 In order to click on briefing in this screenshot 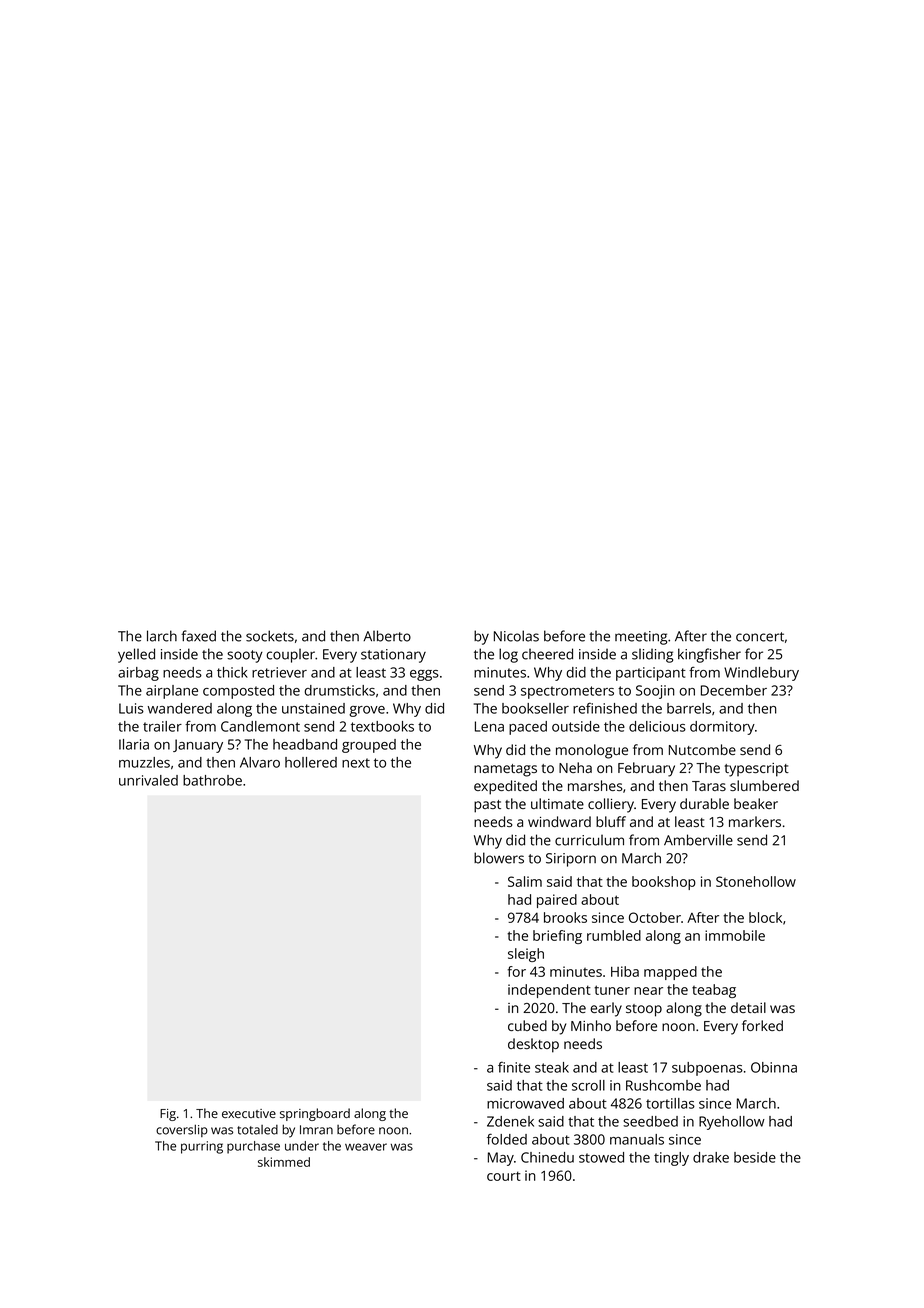, I will do `click(557, 937)`.
